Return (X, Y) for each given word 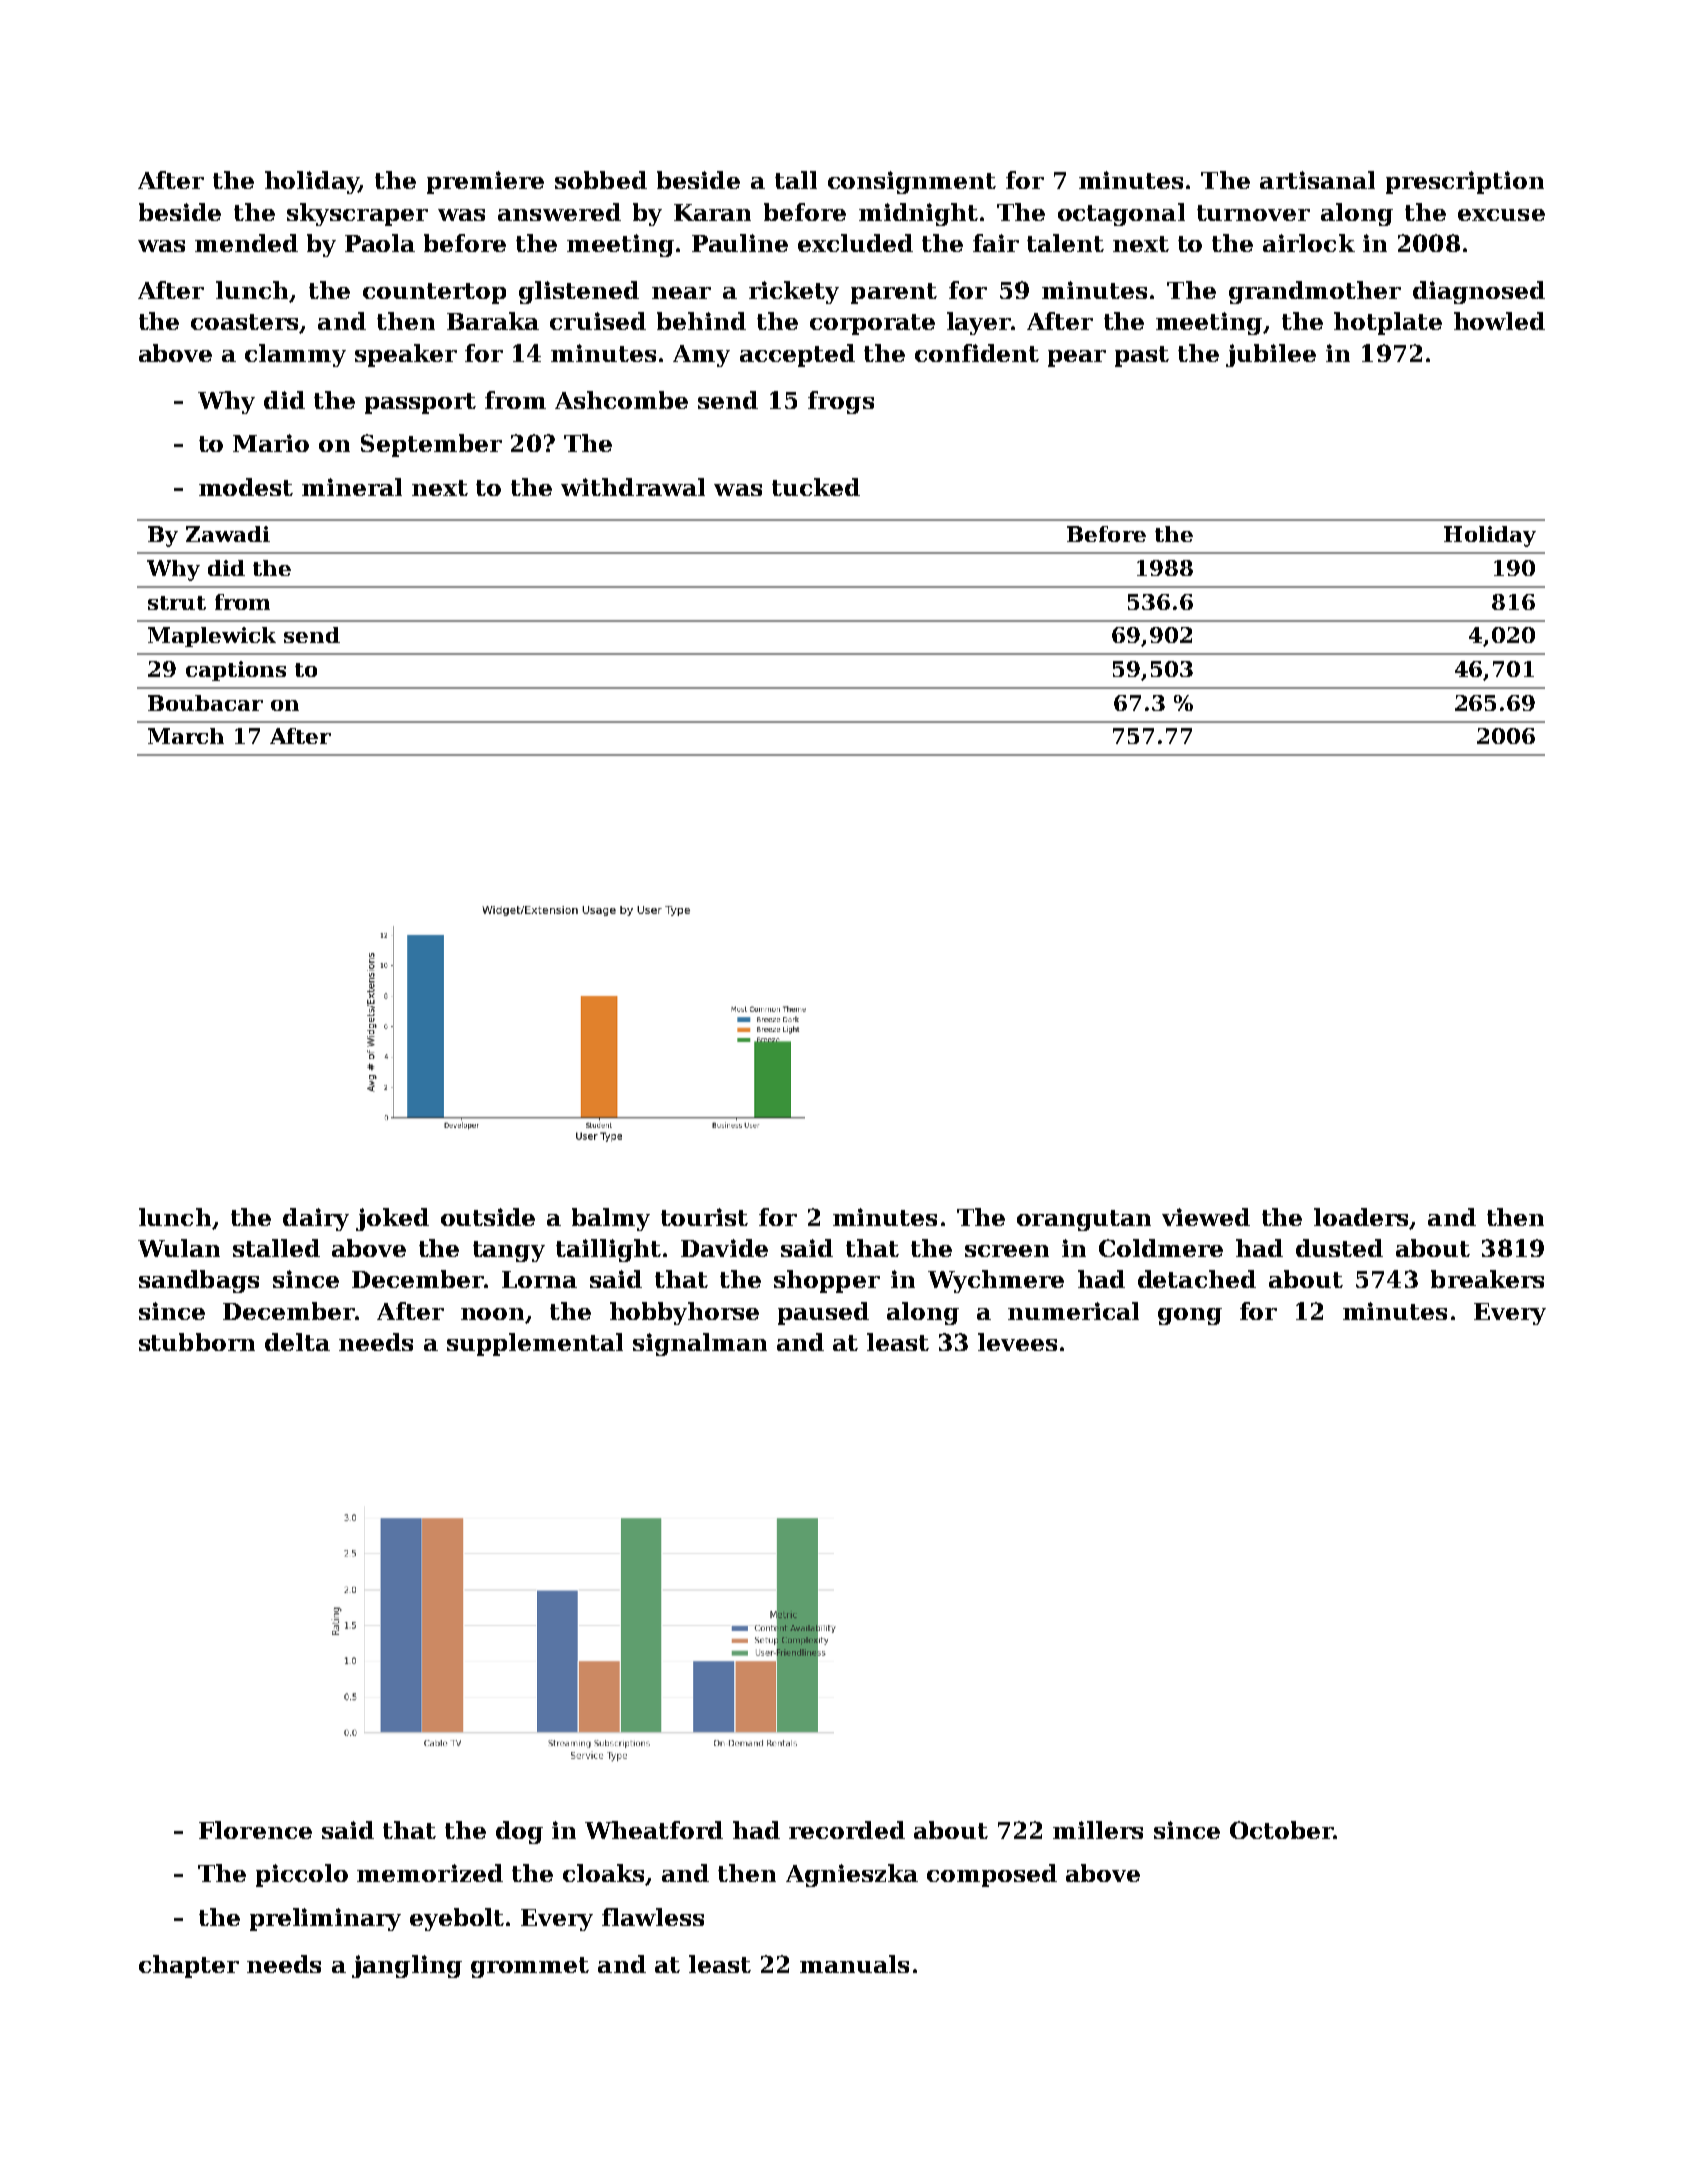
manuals (854, 1964)
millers (1098, 1830)
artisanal (1317, 180)
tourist (704, 1217)
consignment (912, 182)
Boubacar (205, 703)
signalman (700, 1344)
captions (236, 671)
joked (392, 1219)
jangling (407, 1966)
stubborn (197, 1342)
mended (246, 243)
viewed (1206, 1217)
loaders (1361, 1217)
